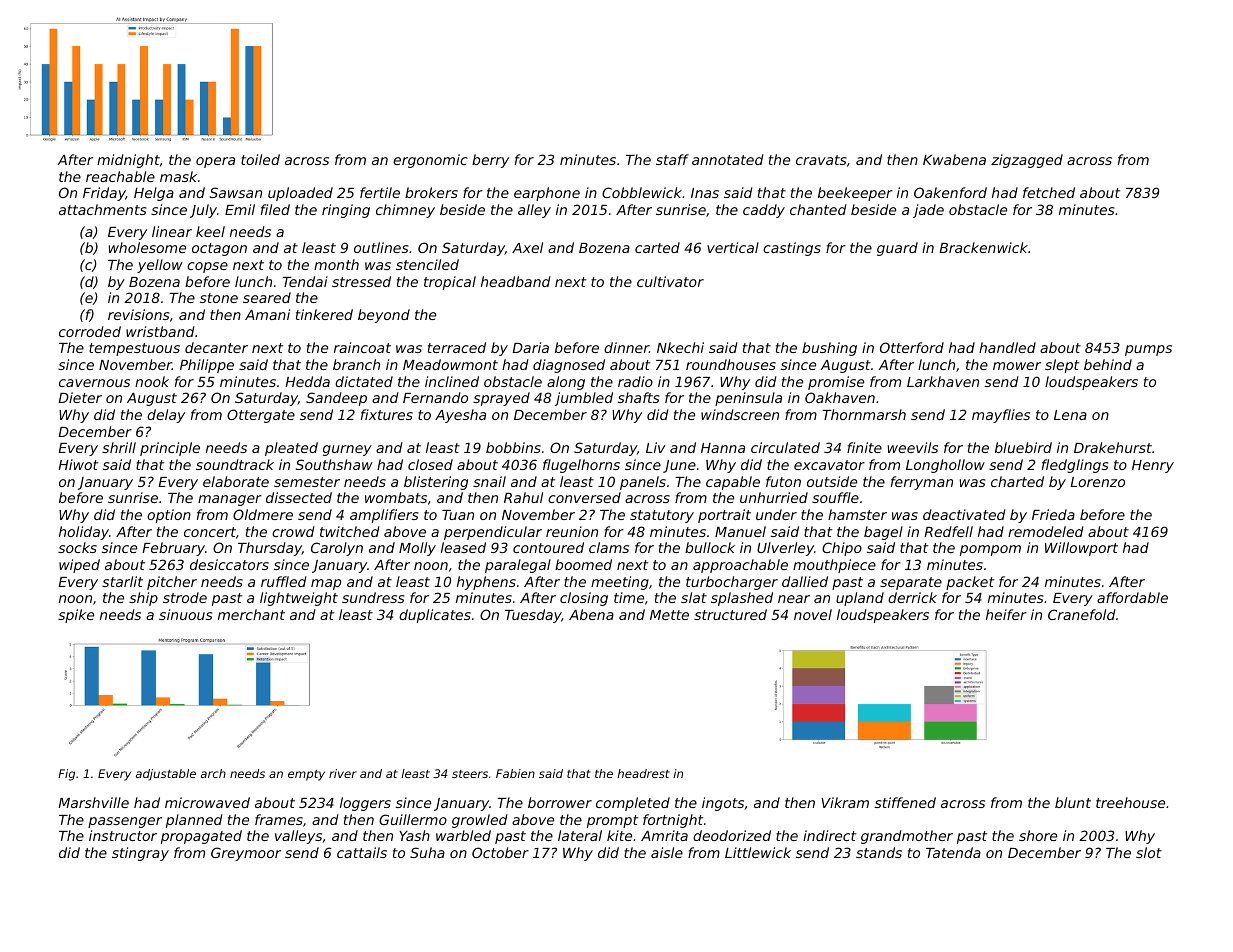 The height and width of the page is (952, 1233). What do you see at coordinates (742, 599) in the page?
I see `splashed` at bounding box center [742, 599].
